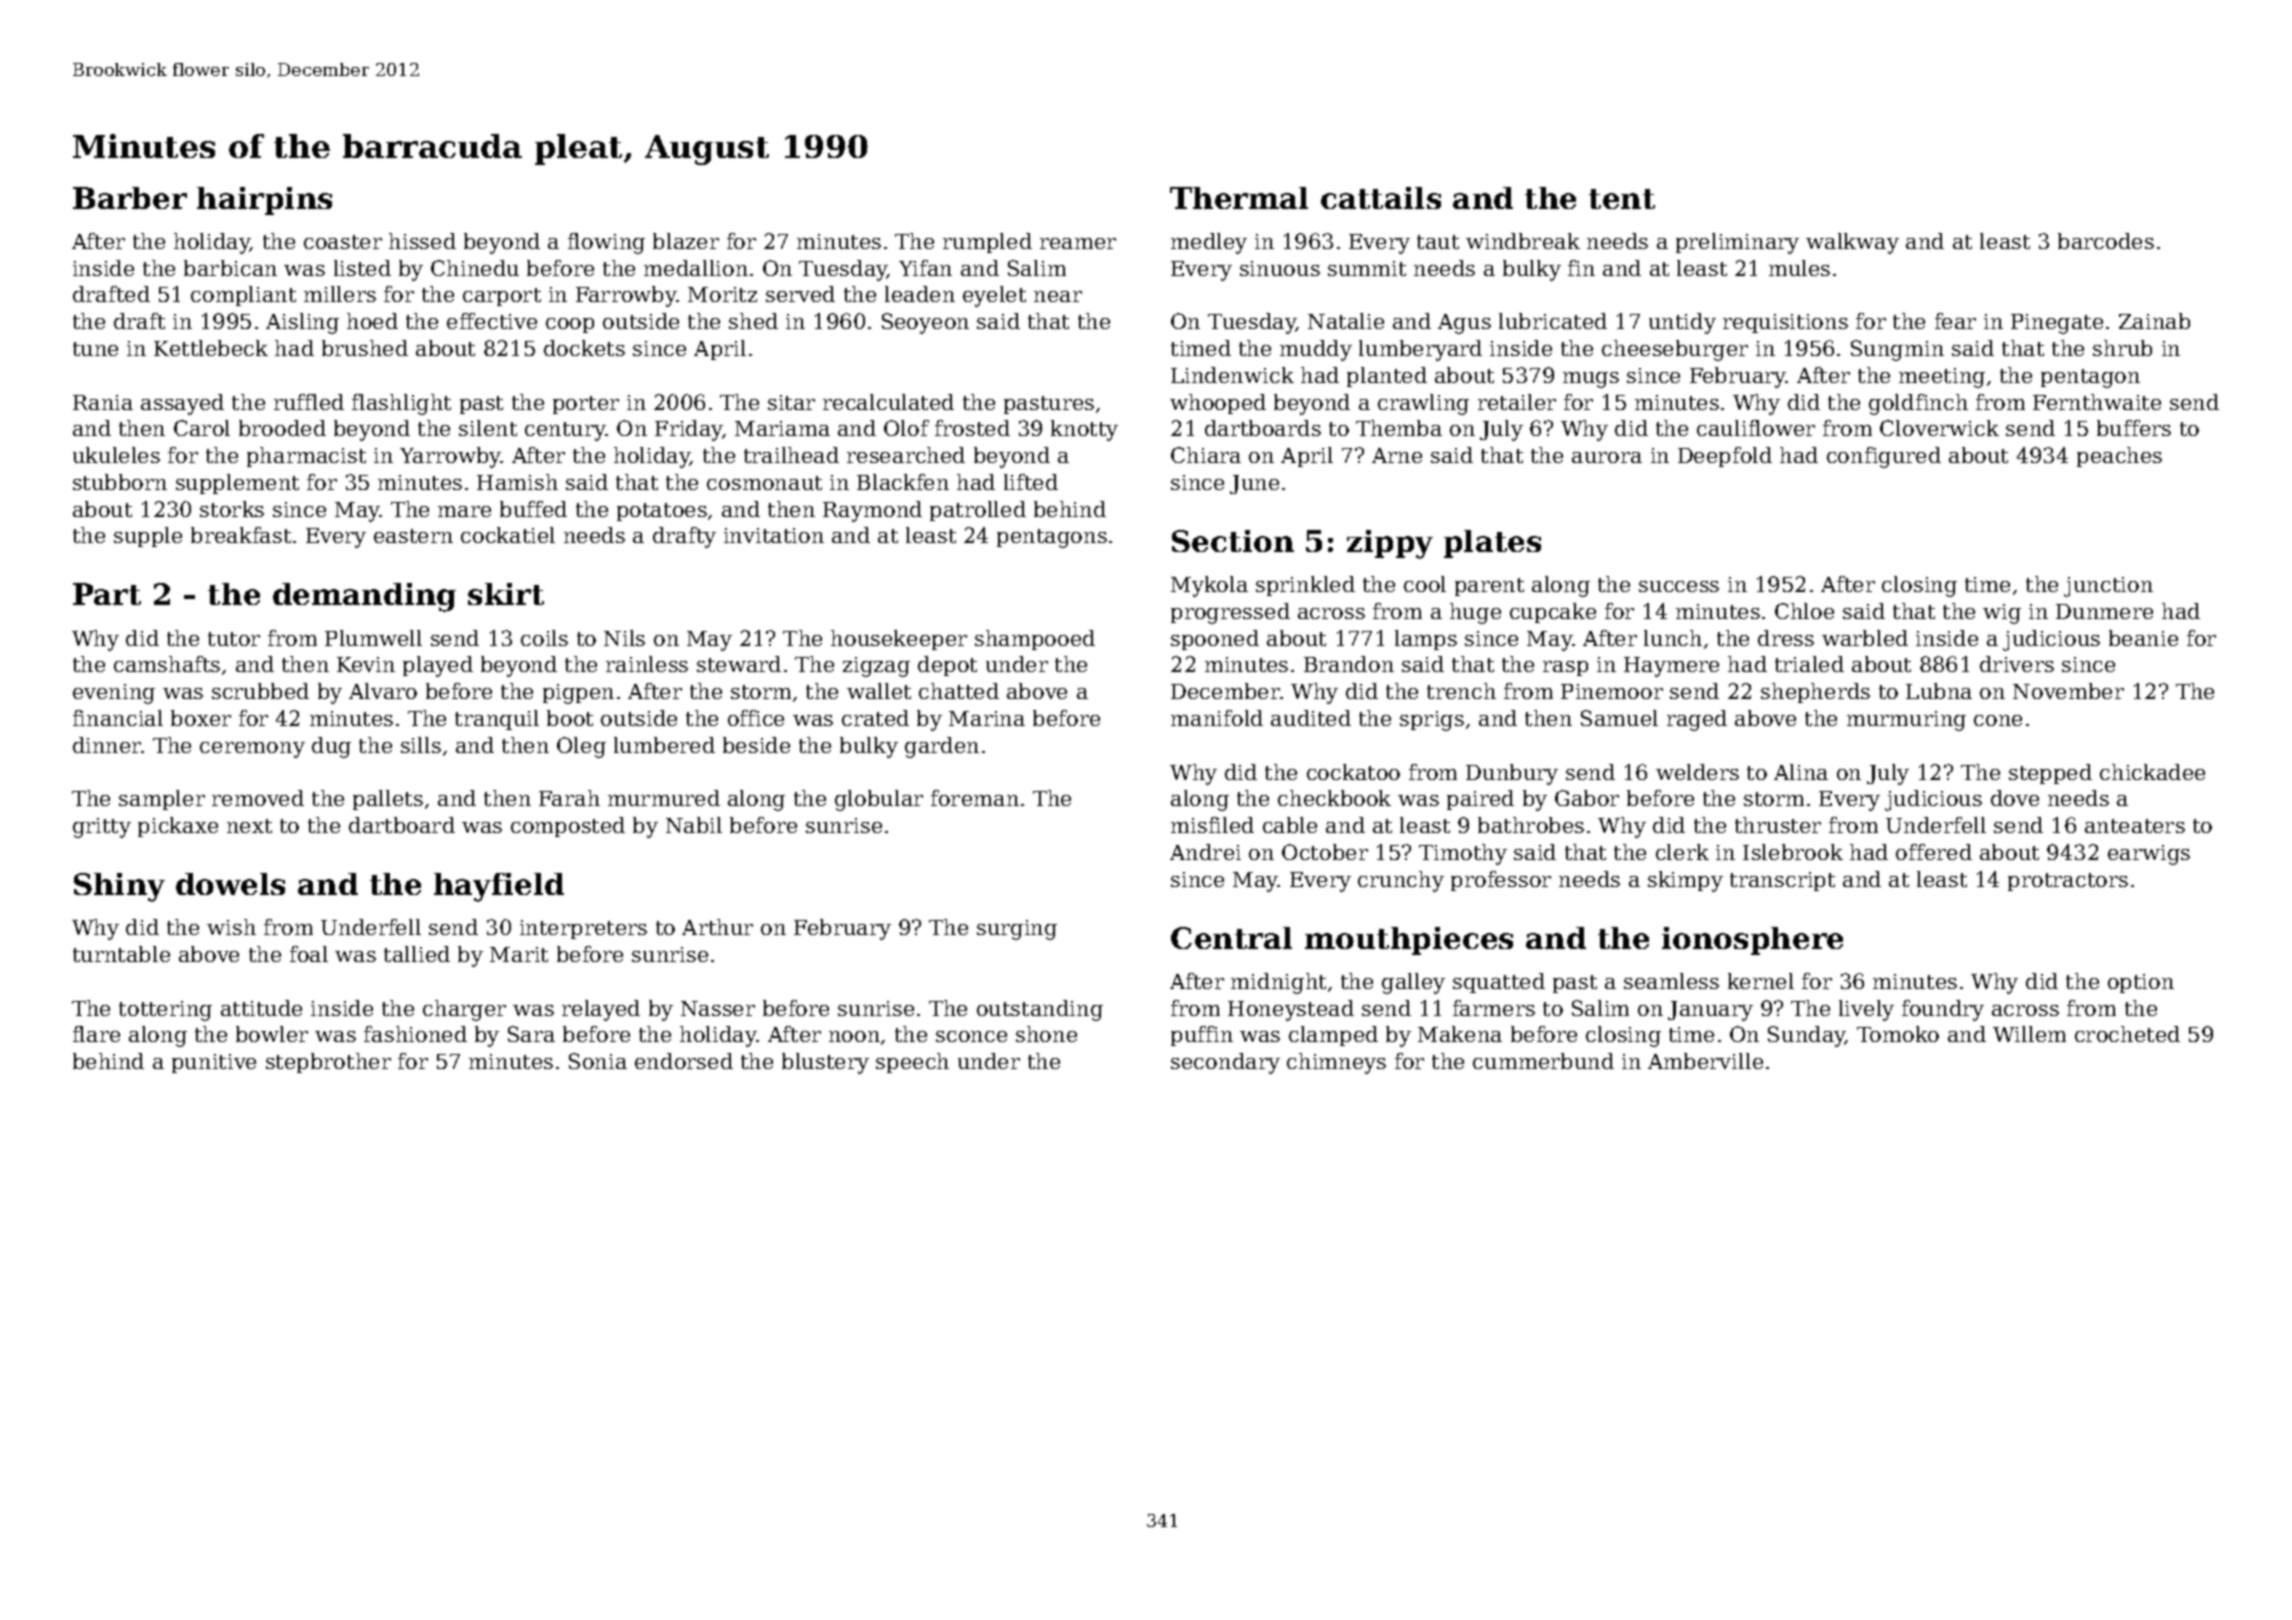 Image resolution: width=2292 pixels, height=1620 pixels. Describe the element at coordinates (2097, 402) in the screenshot. I see `Fernthwaite` at that location.
